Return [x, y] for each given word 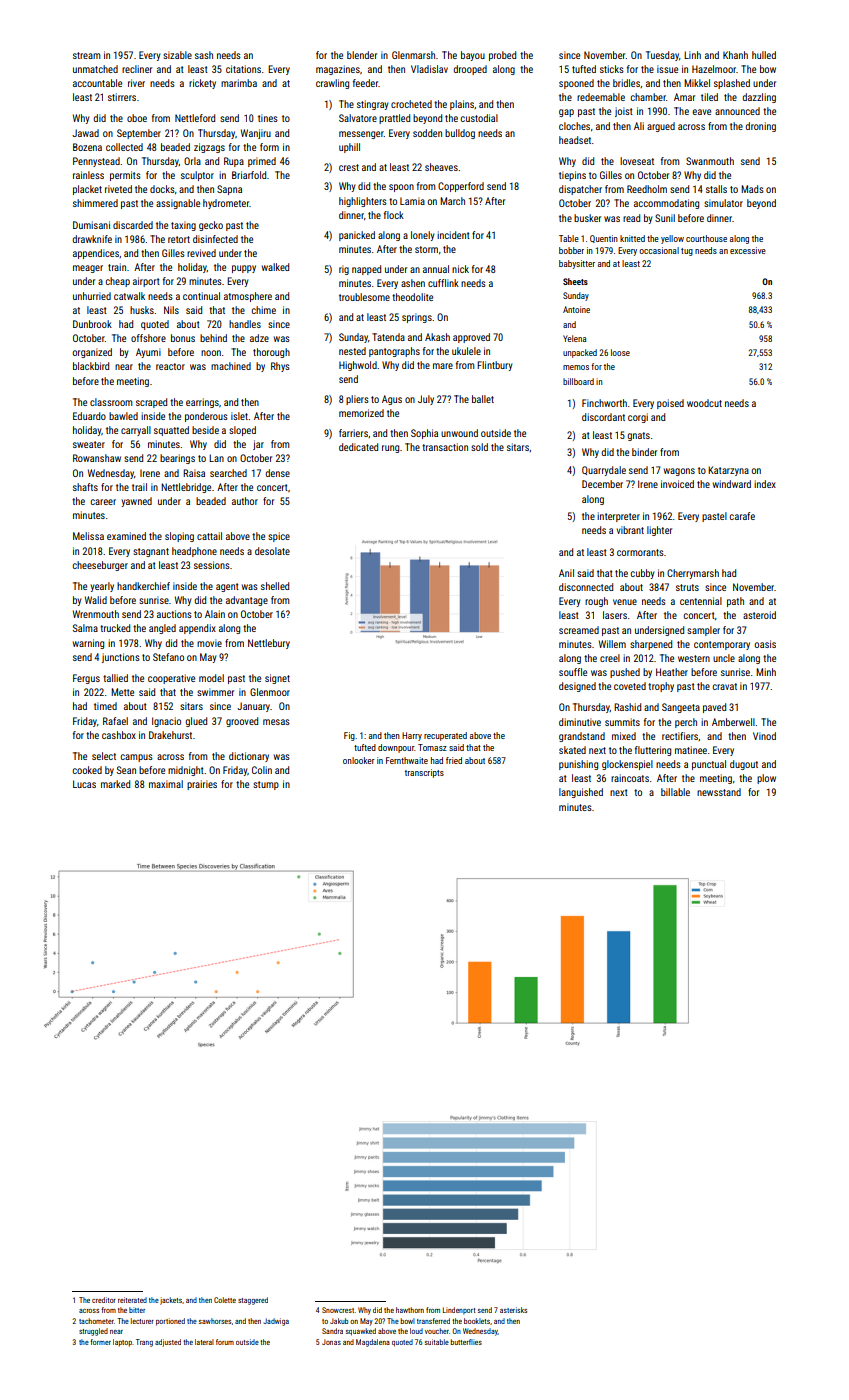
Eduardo [89, 416]
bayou [473, 56]
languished [581, 793]
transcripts [424, 773]
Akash [437, 337]
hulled [764, 55]
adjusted [168, 1343]
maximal [166, 784]
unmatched [95, 69]
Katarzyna [728, 471]
